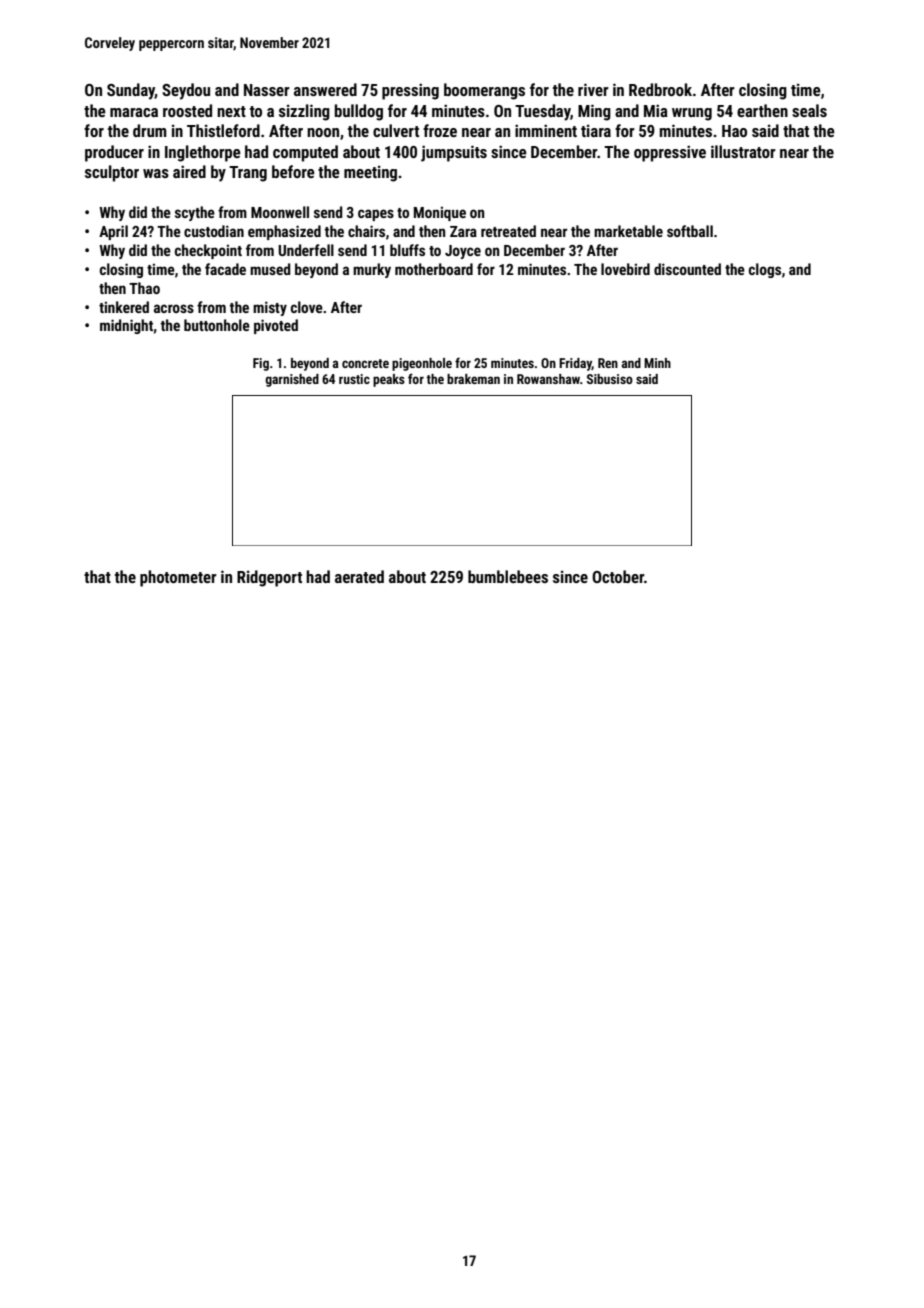  Describe the element at coordinates (440, 130) in the screenshot. I see `froze` at that location.
